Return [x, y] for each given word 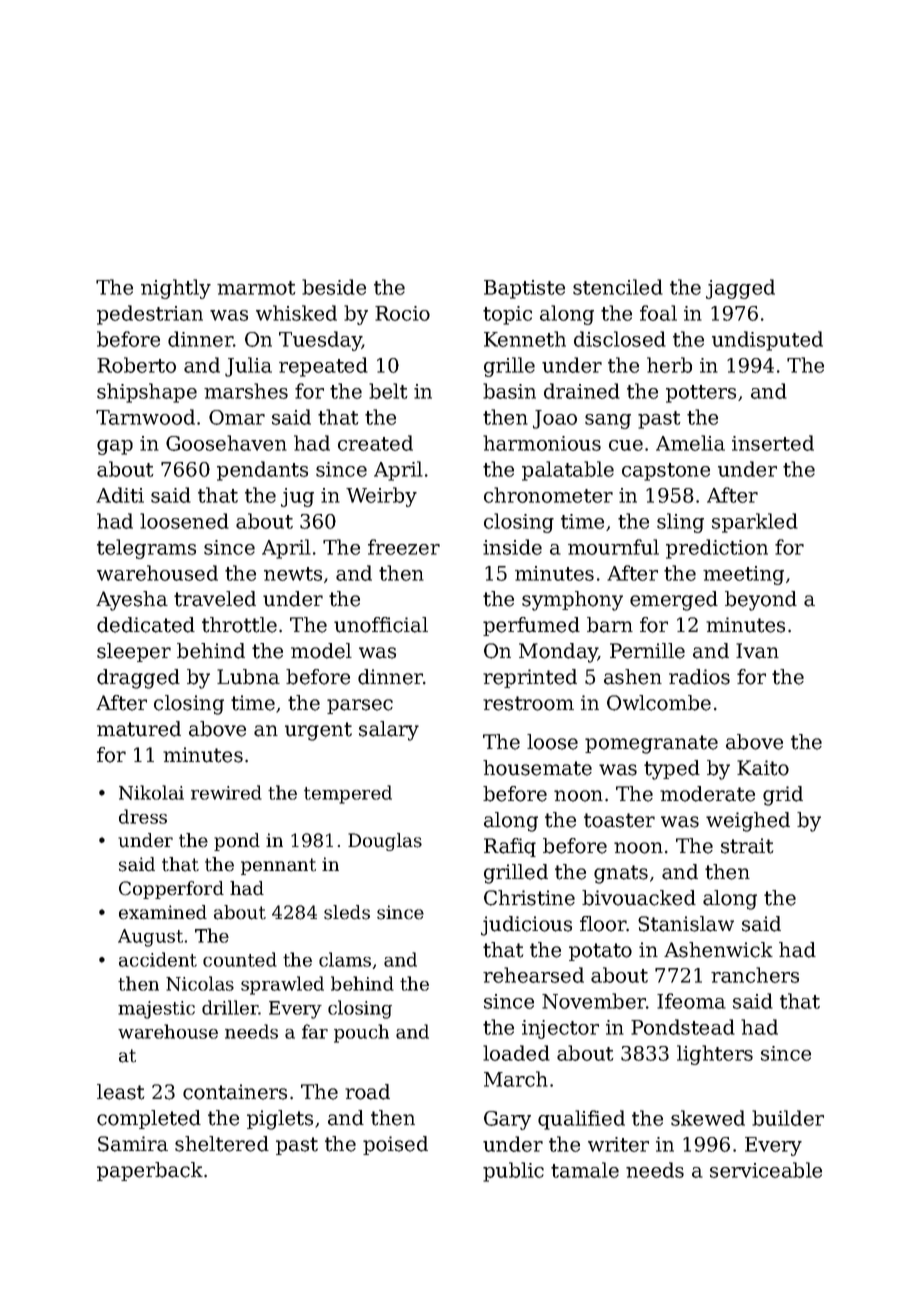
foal [658, 313]
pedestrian [150, 315]
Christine [529, 898]
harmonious [542, 443]
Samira [133, 1144]
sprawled [282, 985]
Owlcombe [659, 703]
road [367, 1092]
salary [389, 731]
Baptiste [524, 289]
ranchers [755, 975]
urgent [318, 731]
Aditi [120, 495]
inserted [773, 443]
